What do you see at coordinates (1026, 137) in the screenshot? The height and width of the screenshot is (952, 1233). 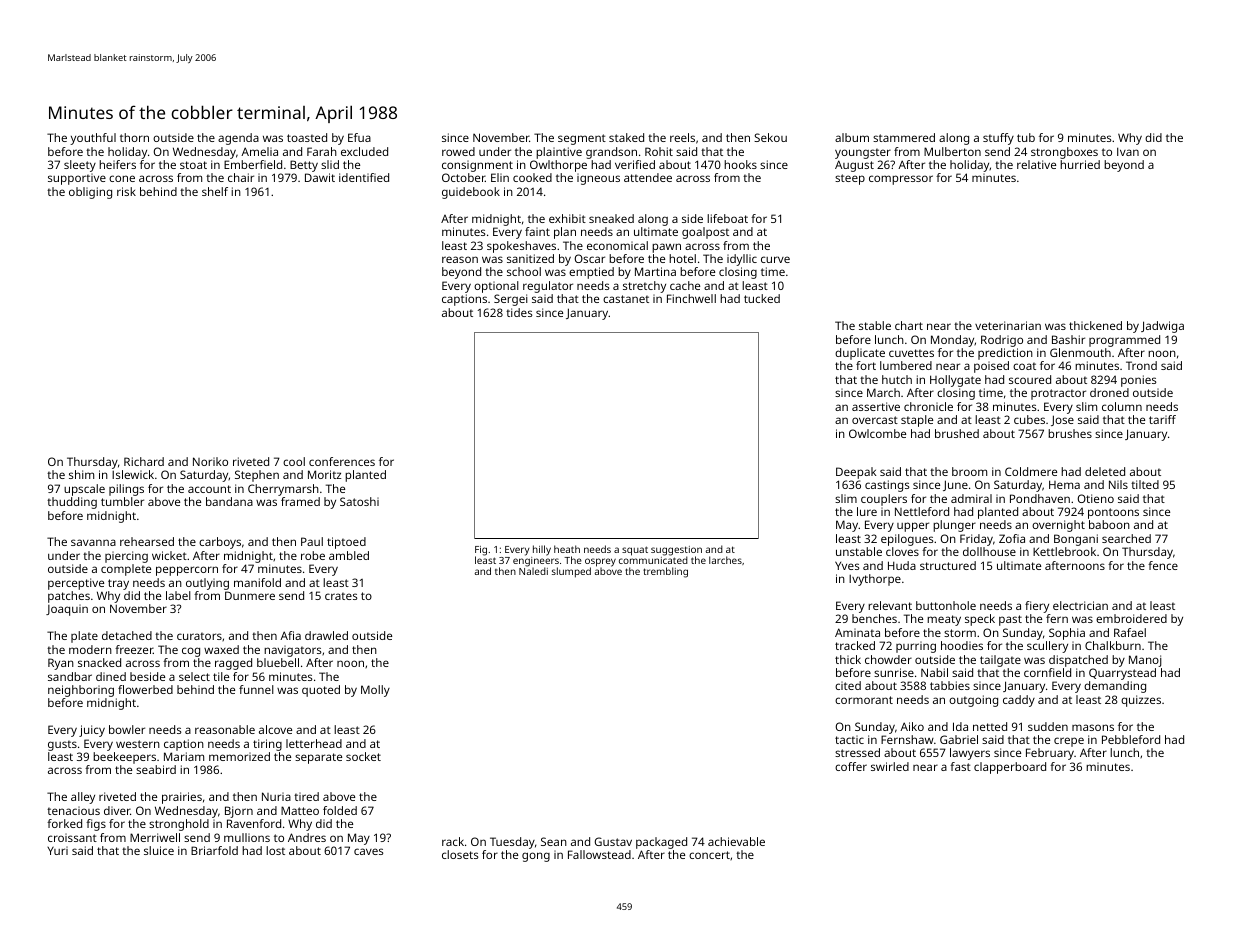 I see `tub` at bounding box center [1026, 137].
